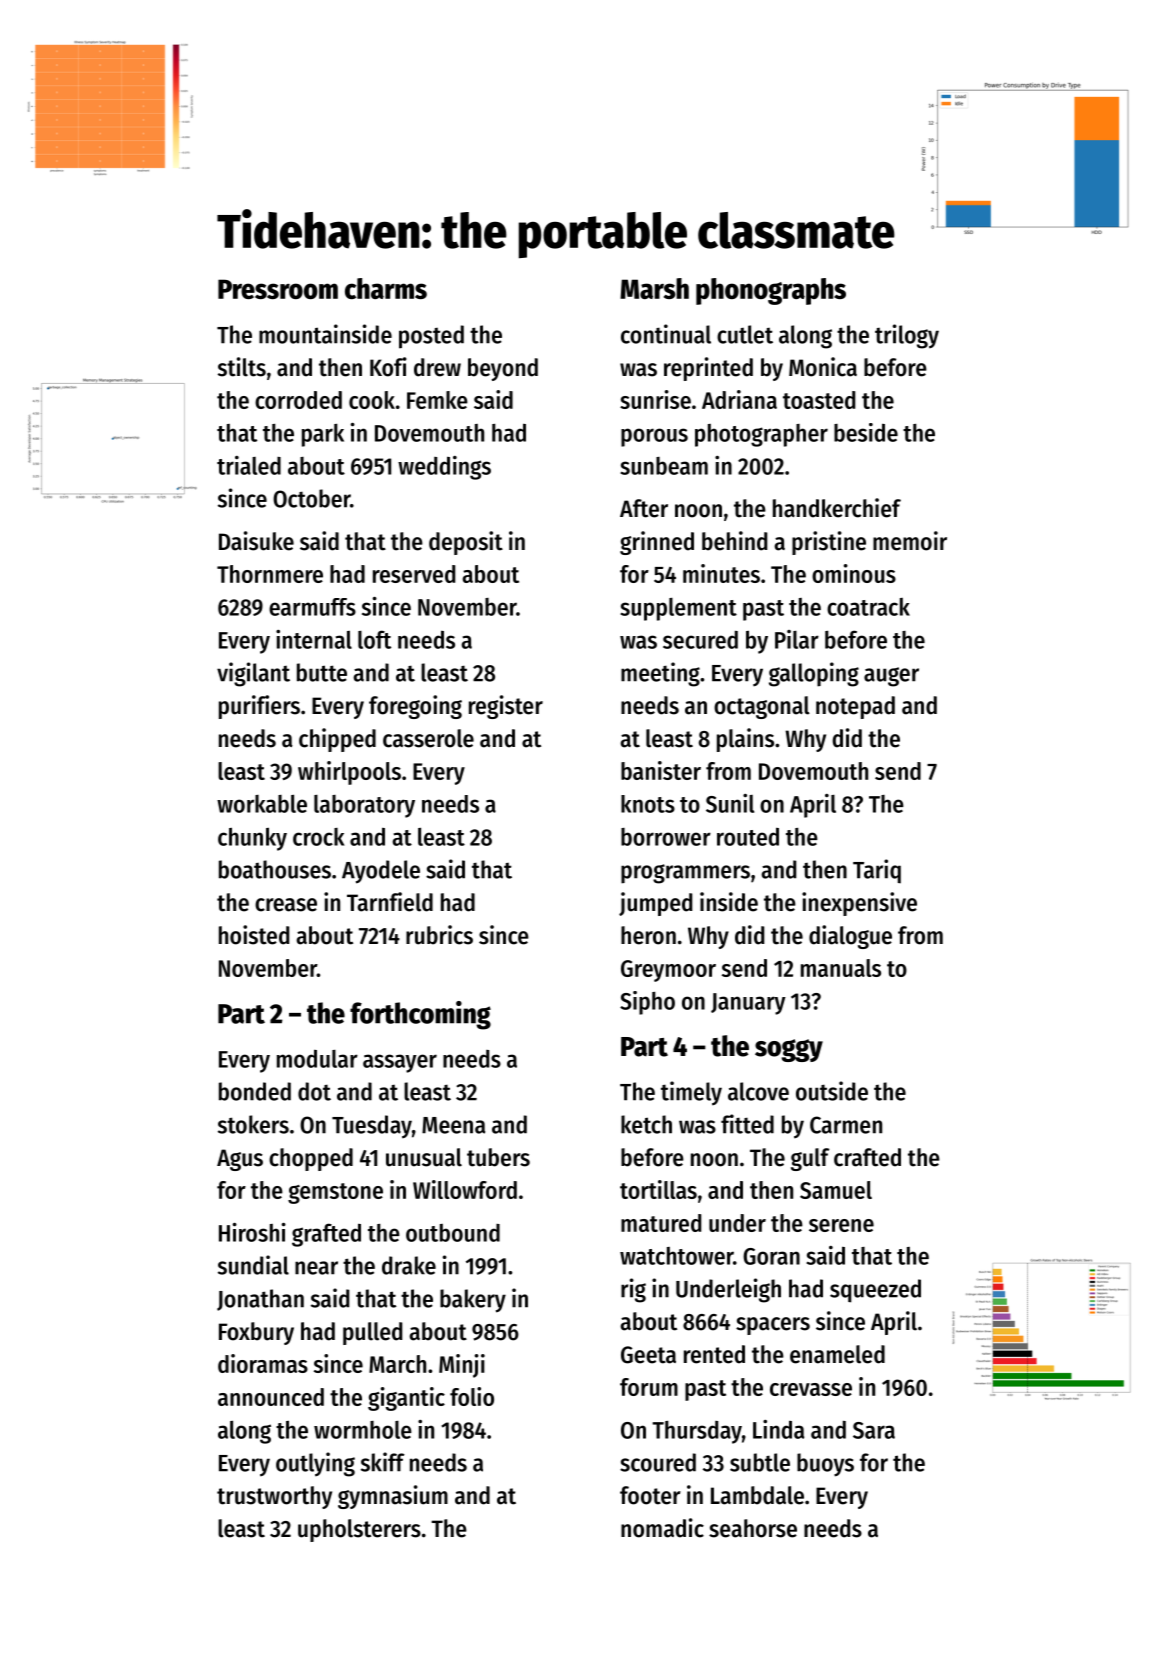 This page has width=1165, height=1654. Describe the element at coordinates (386, 288) in the page. I see `charms` at that location.
